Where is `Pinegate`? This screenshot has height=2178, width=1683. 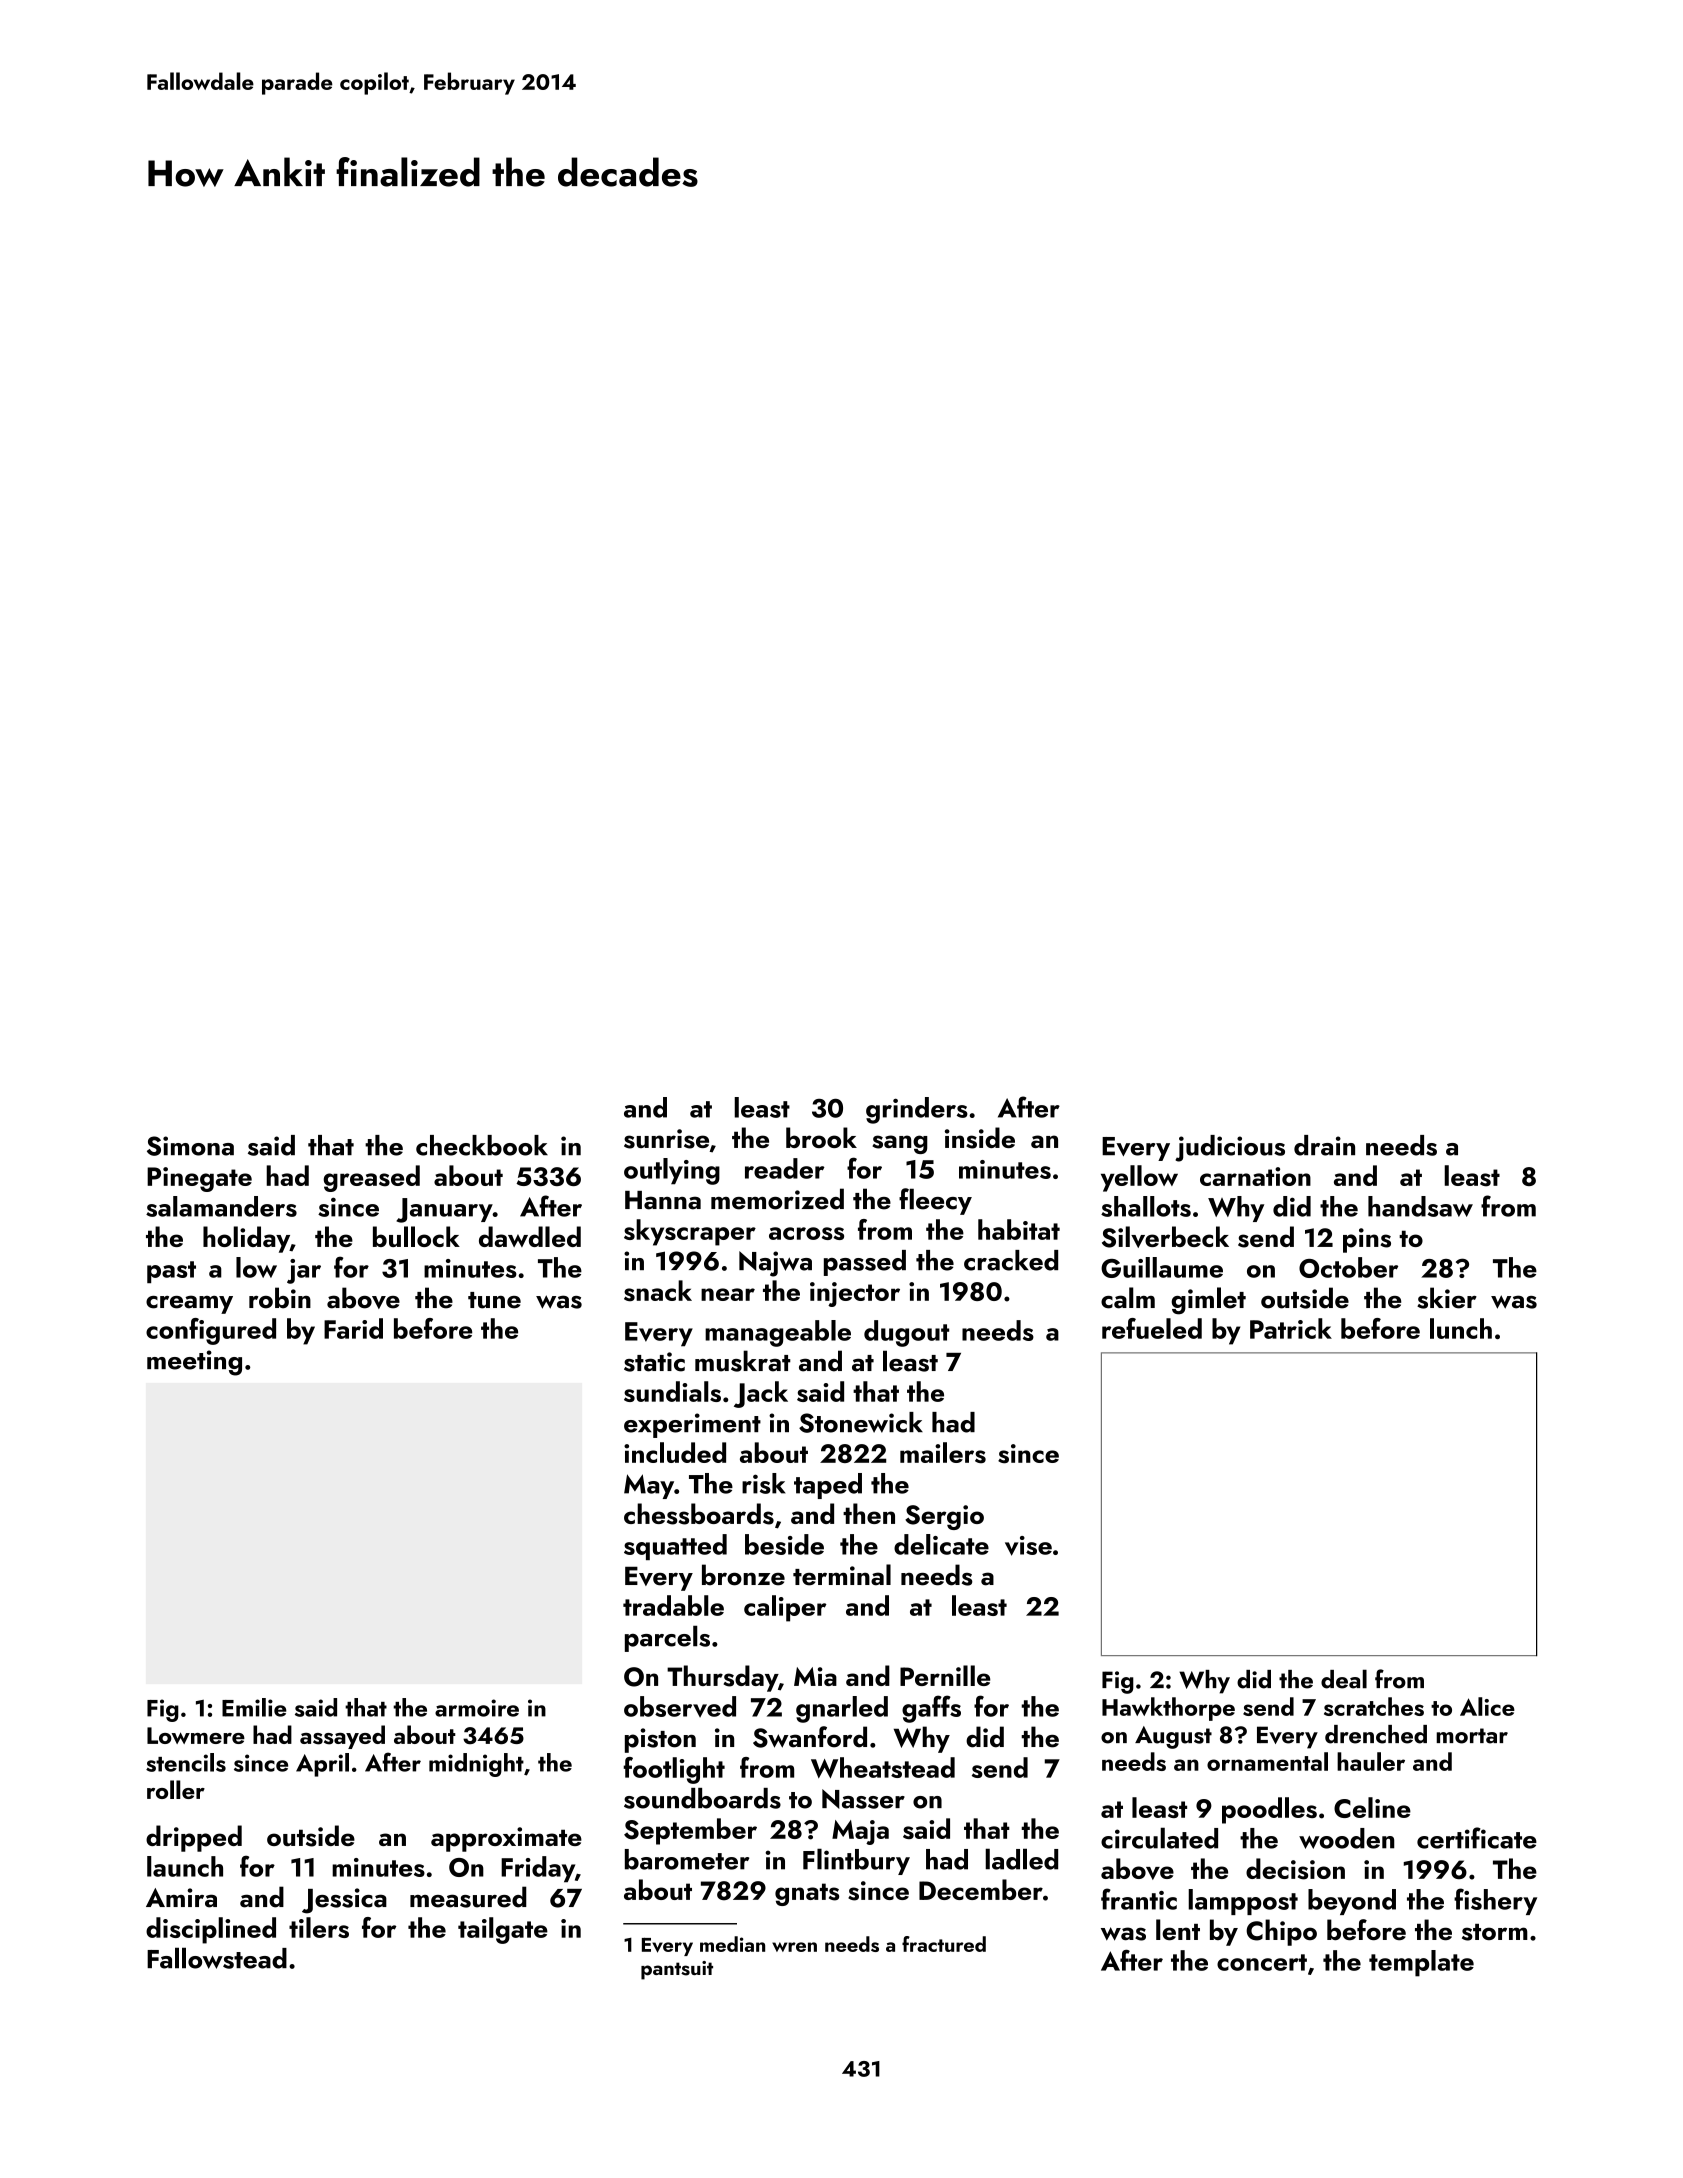
Pinegate is located at coordinates (199, 1179).
